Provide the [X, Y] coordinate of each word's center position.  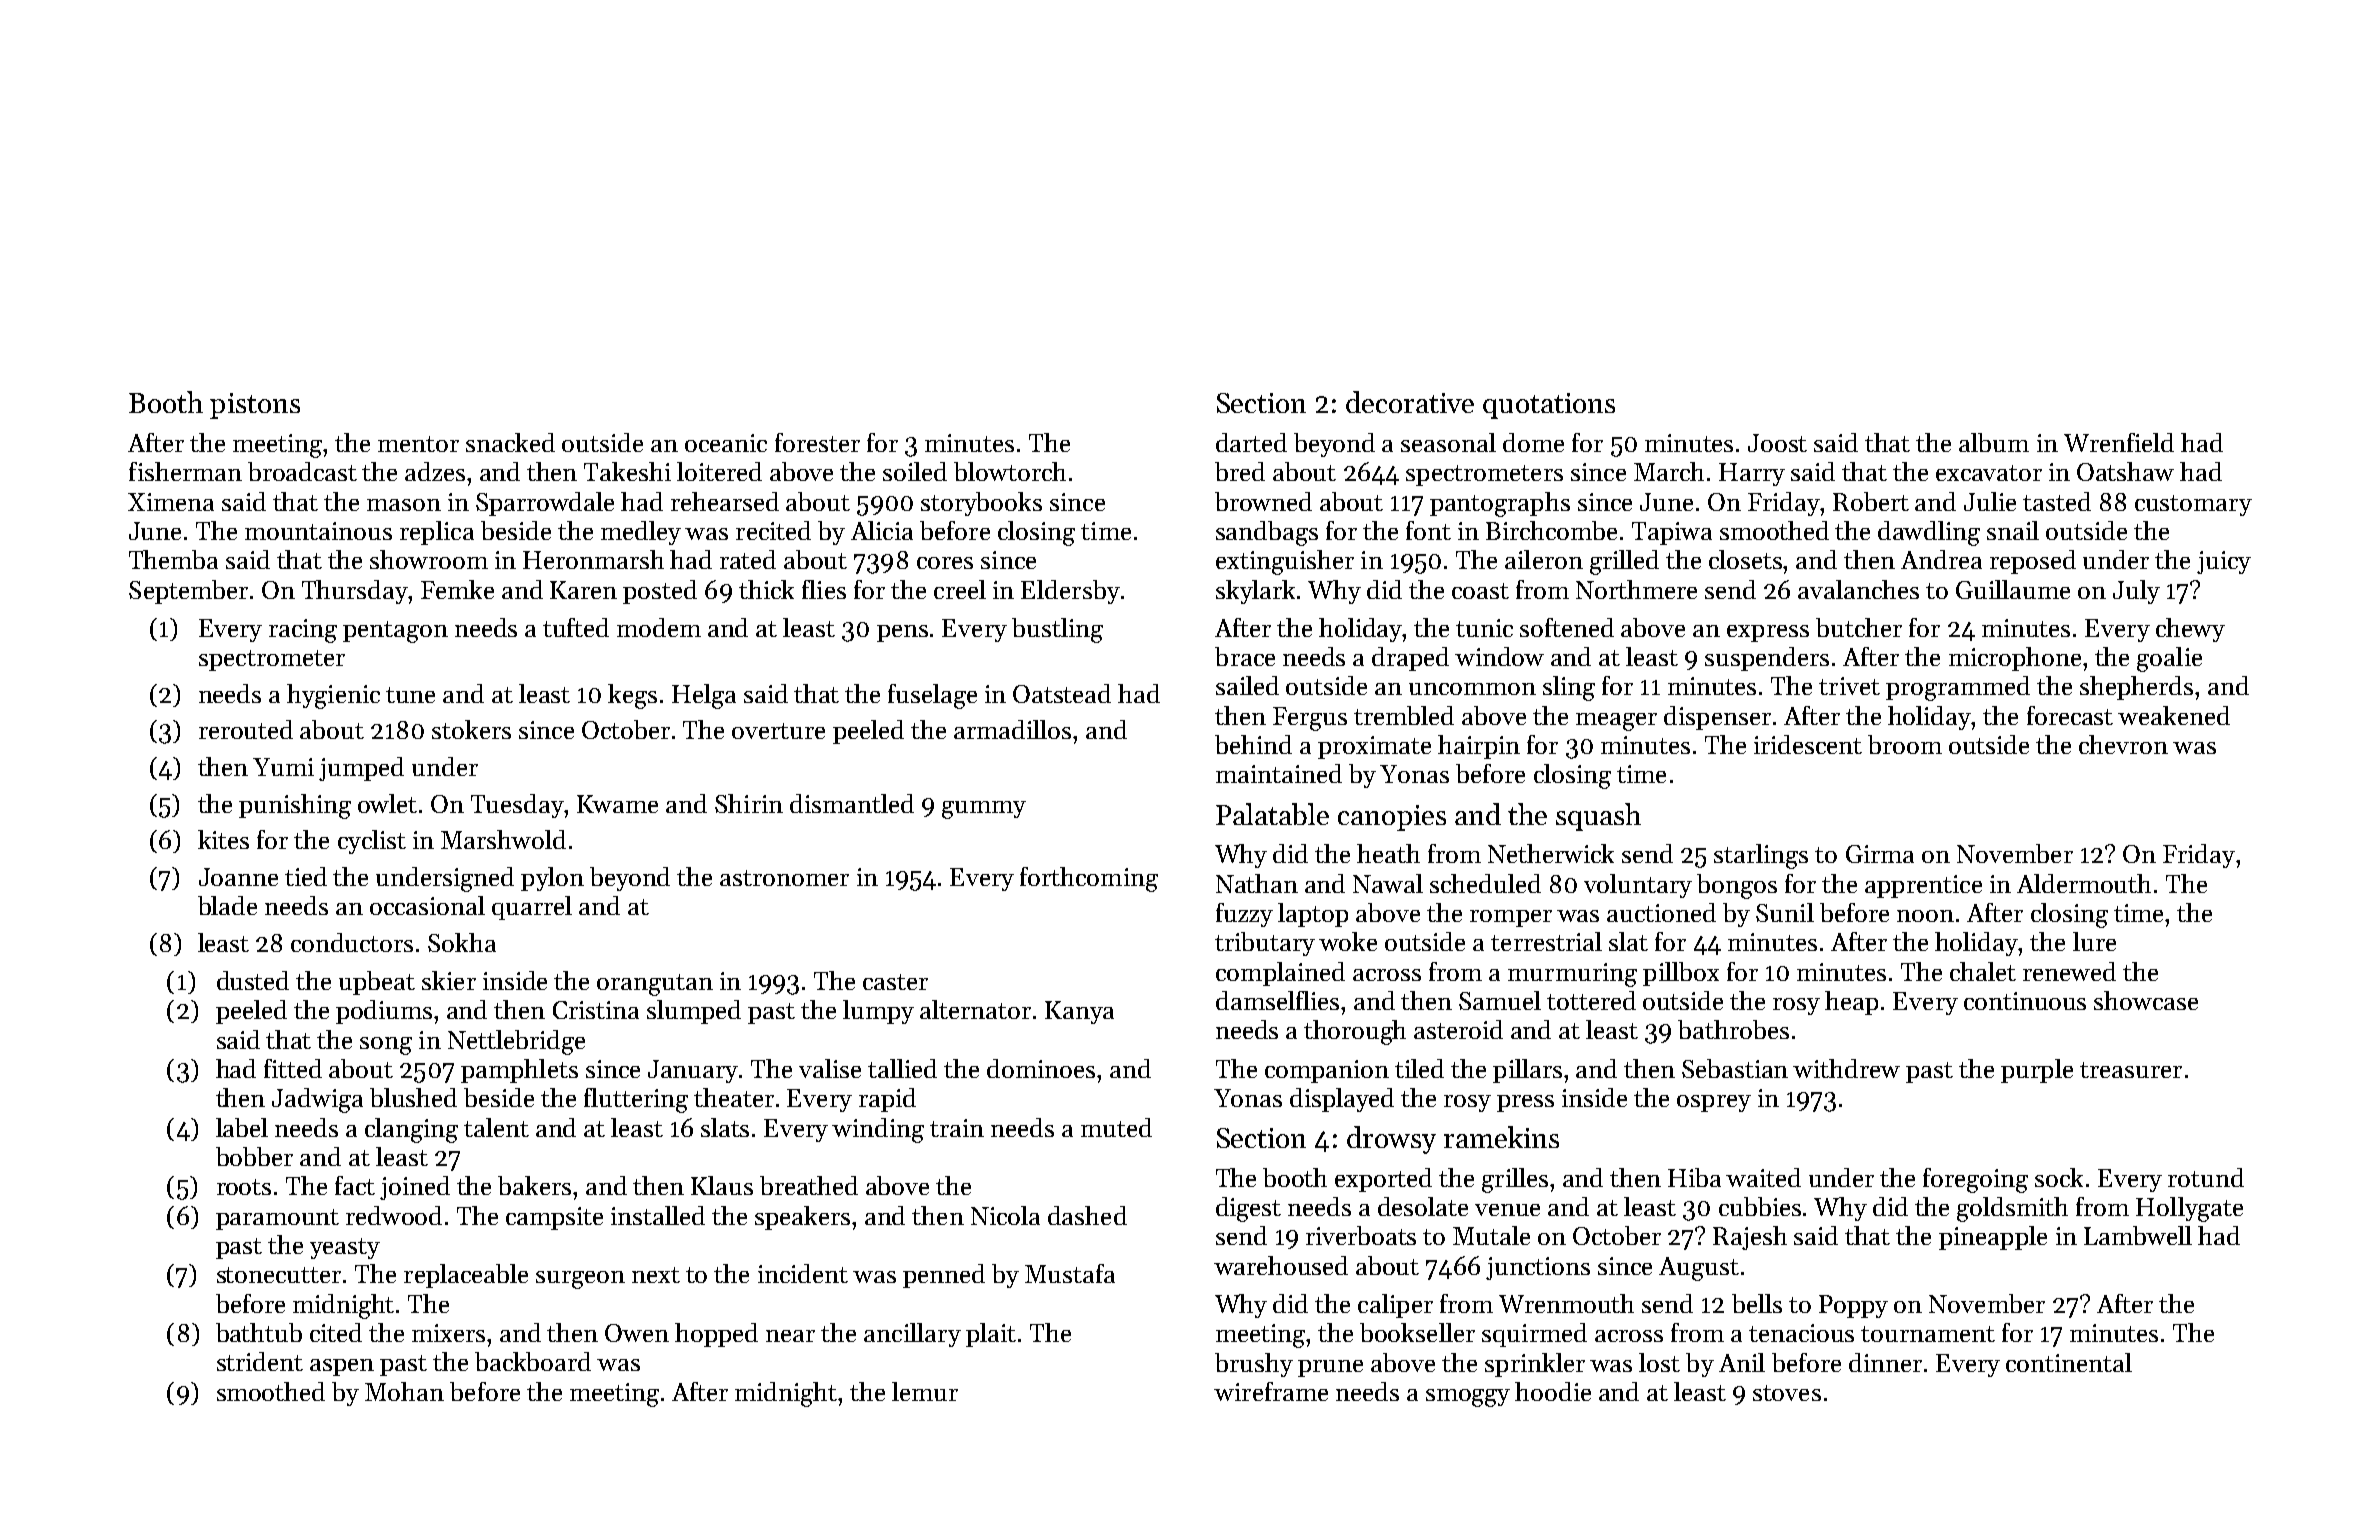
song [386, 1046]
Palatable [1272, 814]
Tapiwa [1672, 533]
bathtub [259, 1332]
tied [306, 876]
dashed [1087, 1215]
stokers [471, 729]
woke [1348, 941]
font [1428, 530]
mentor [418, 444]
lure [2094, 941]
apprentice [1923, 886]
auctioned [1661, 912]
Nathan [1257, 883]
